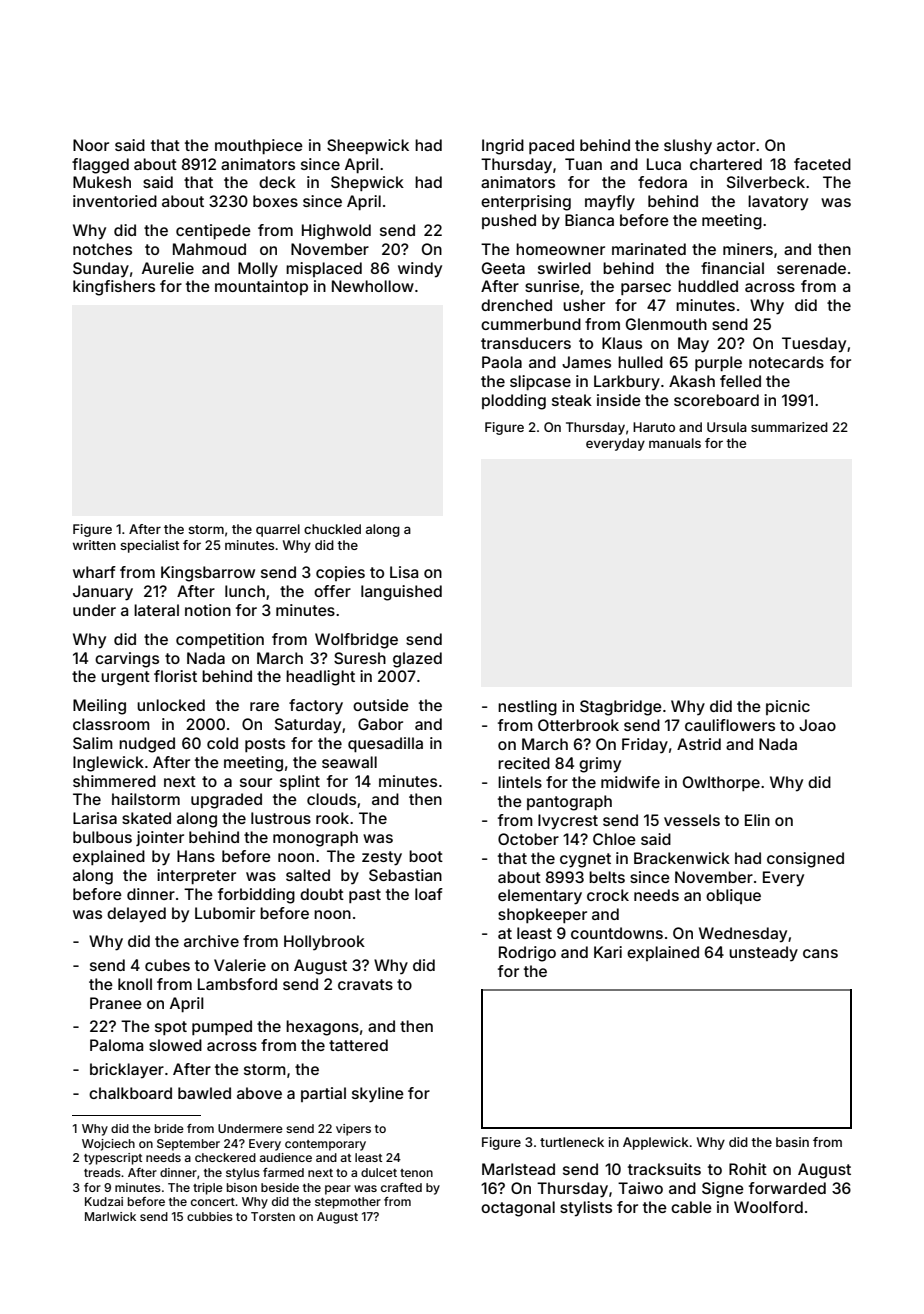 The image size is (924, 1314). What do you see at coordinates (259, 146) in the screenshot?
I see `mouthpiece` at bounding box center [259, 146].
